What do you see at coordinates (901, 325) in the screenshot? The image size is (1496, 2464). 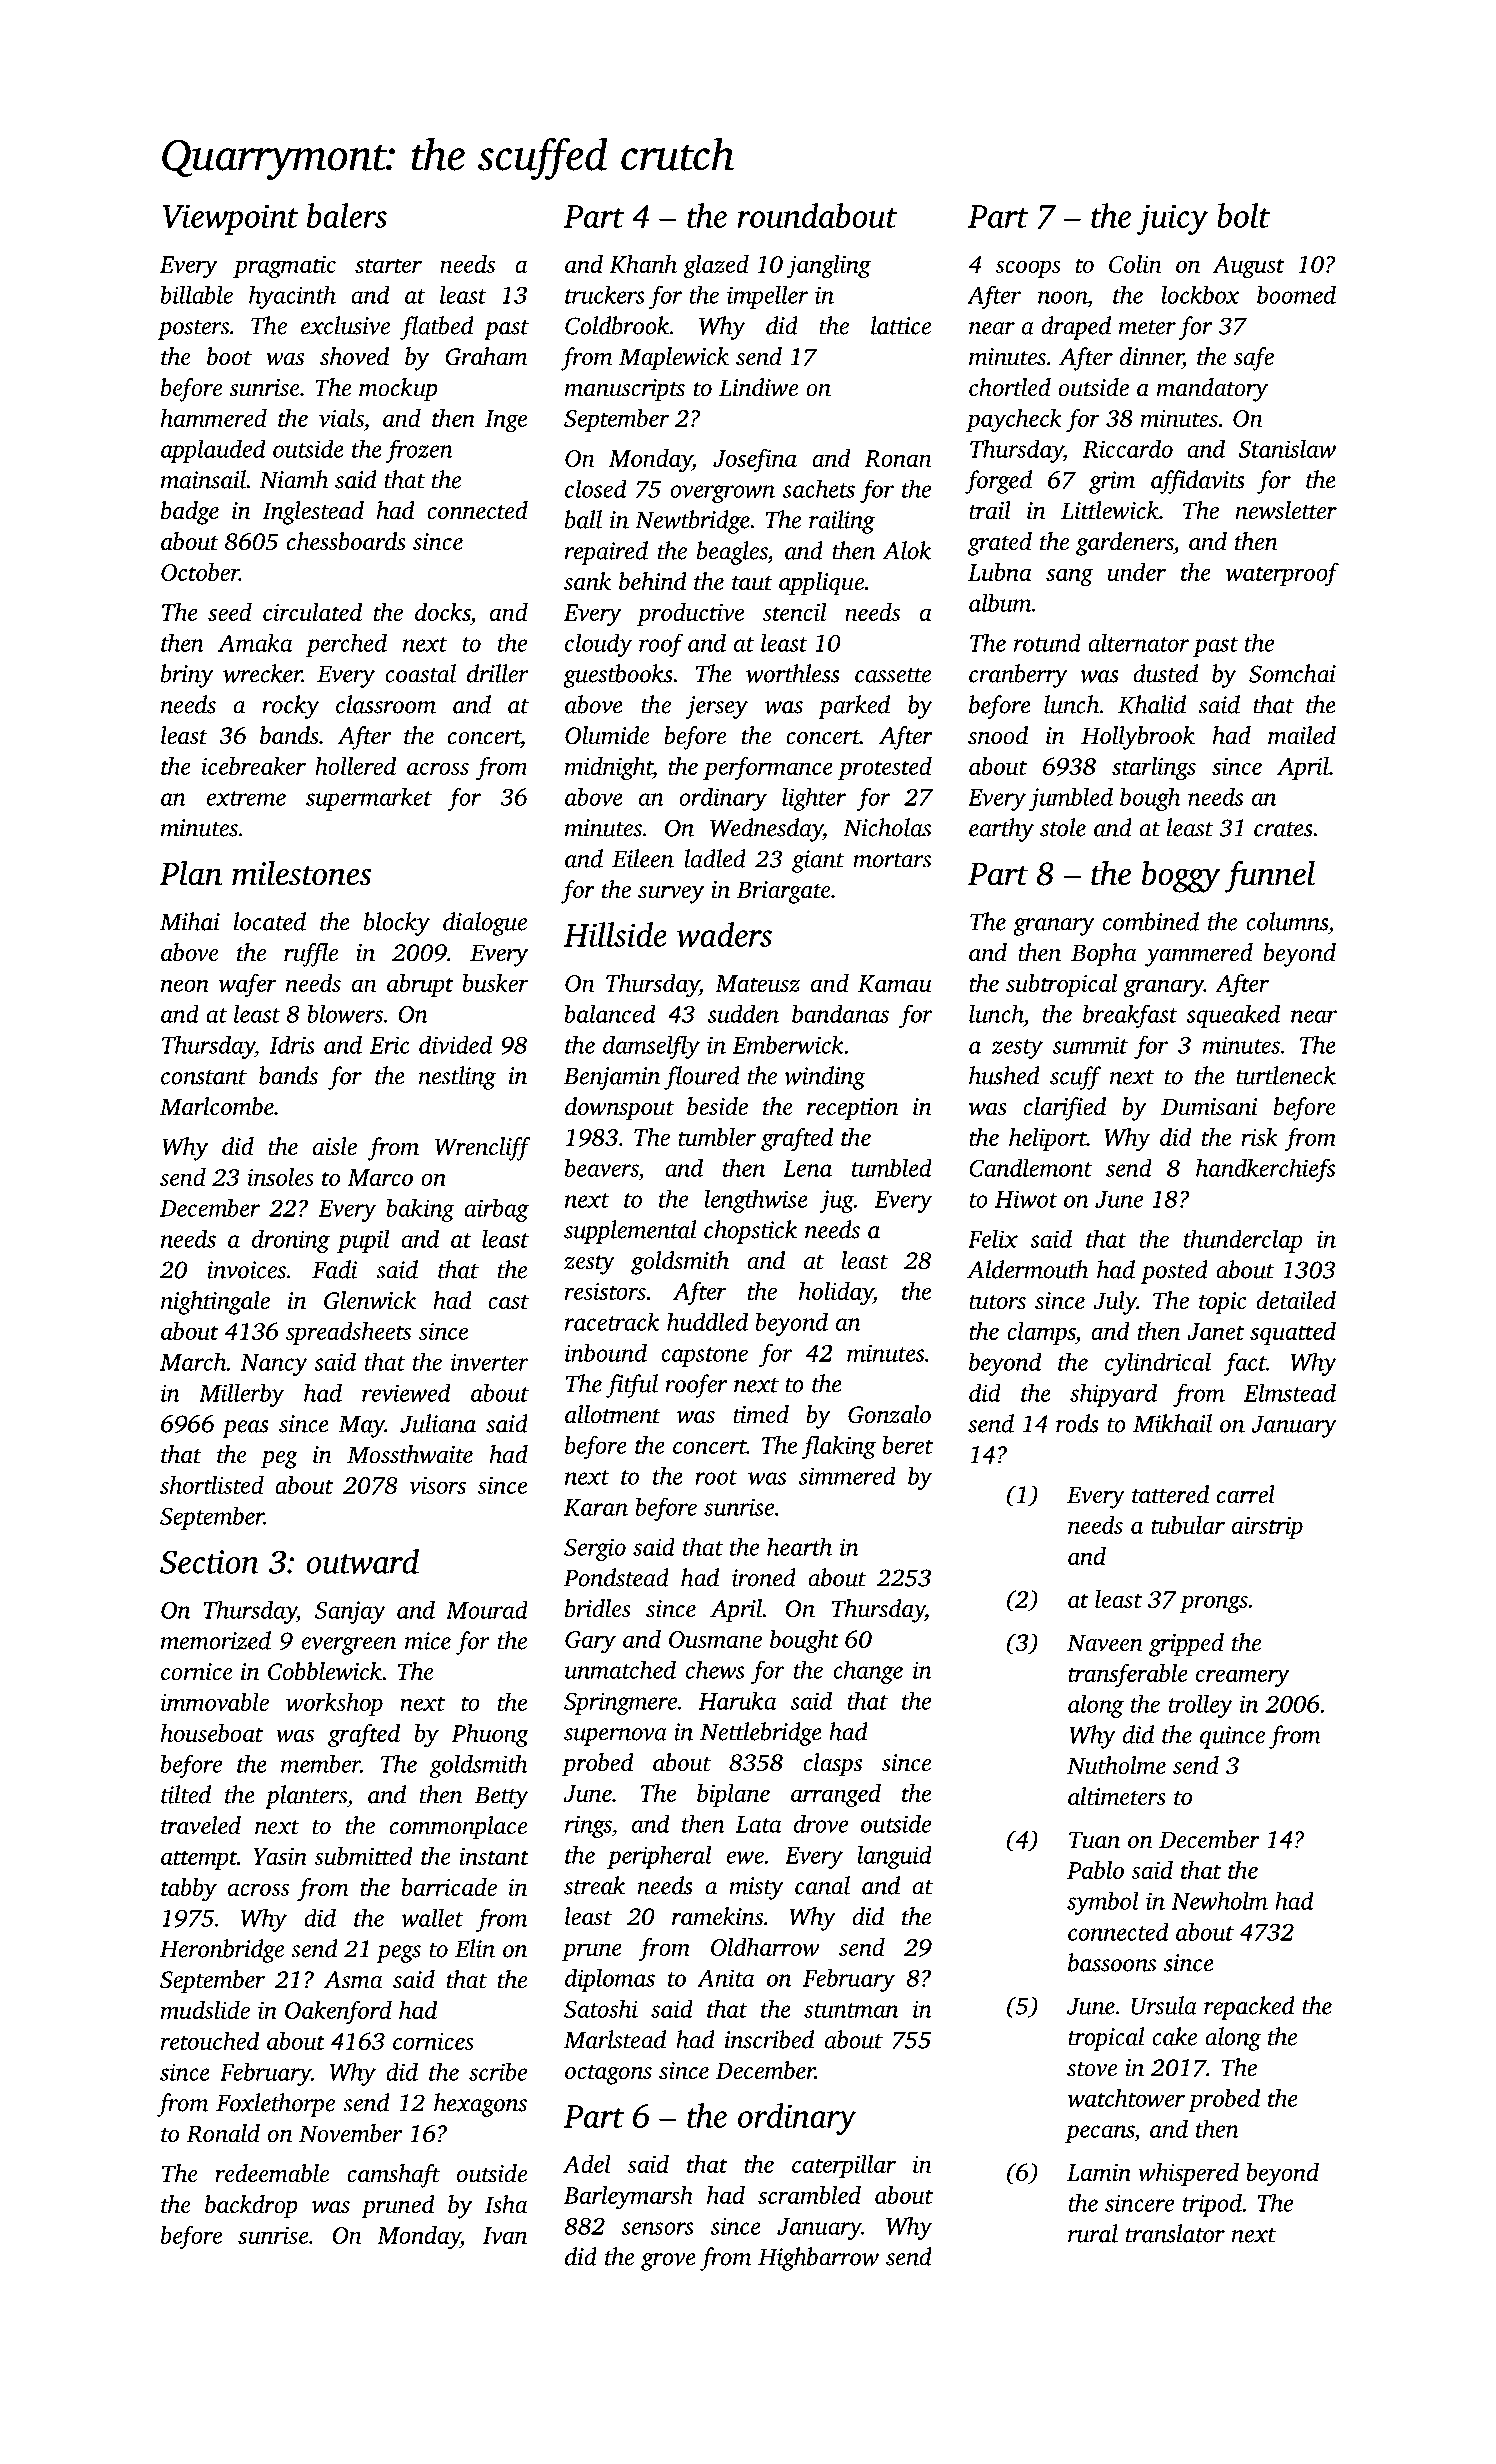 I see `lattice` at bounding box center [901, 325].
